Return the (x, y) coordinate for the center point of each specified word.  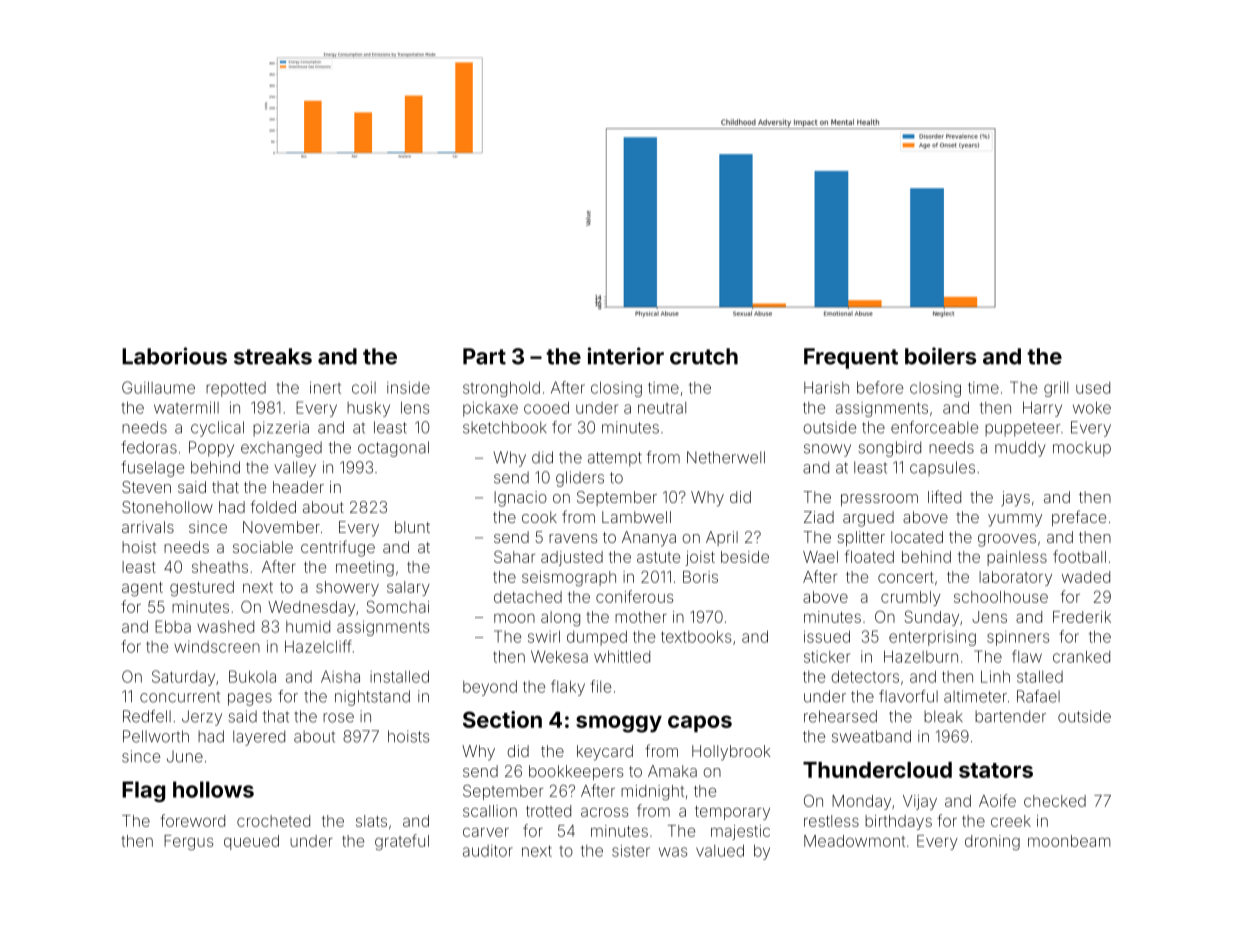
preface (1079, 518)
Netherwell (726, 457)
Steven (146, 487)
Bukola (252, 676)
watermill (186, 407)
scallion (490, 811)
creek (1011, 821)
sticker (827, 657)
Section (502, 719)
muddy (1020, 449)
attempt (615, 459)
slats (371, 821)
